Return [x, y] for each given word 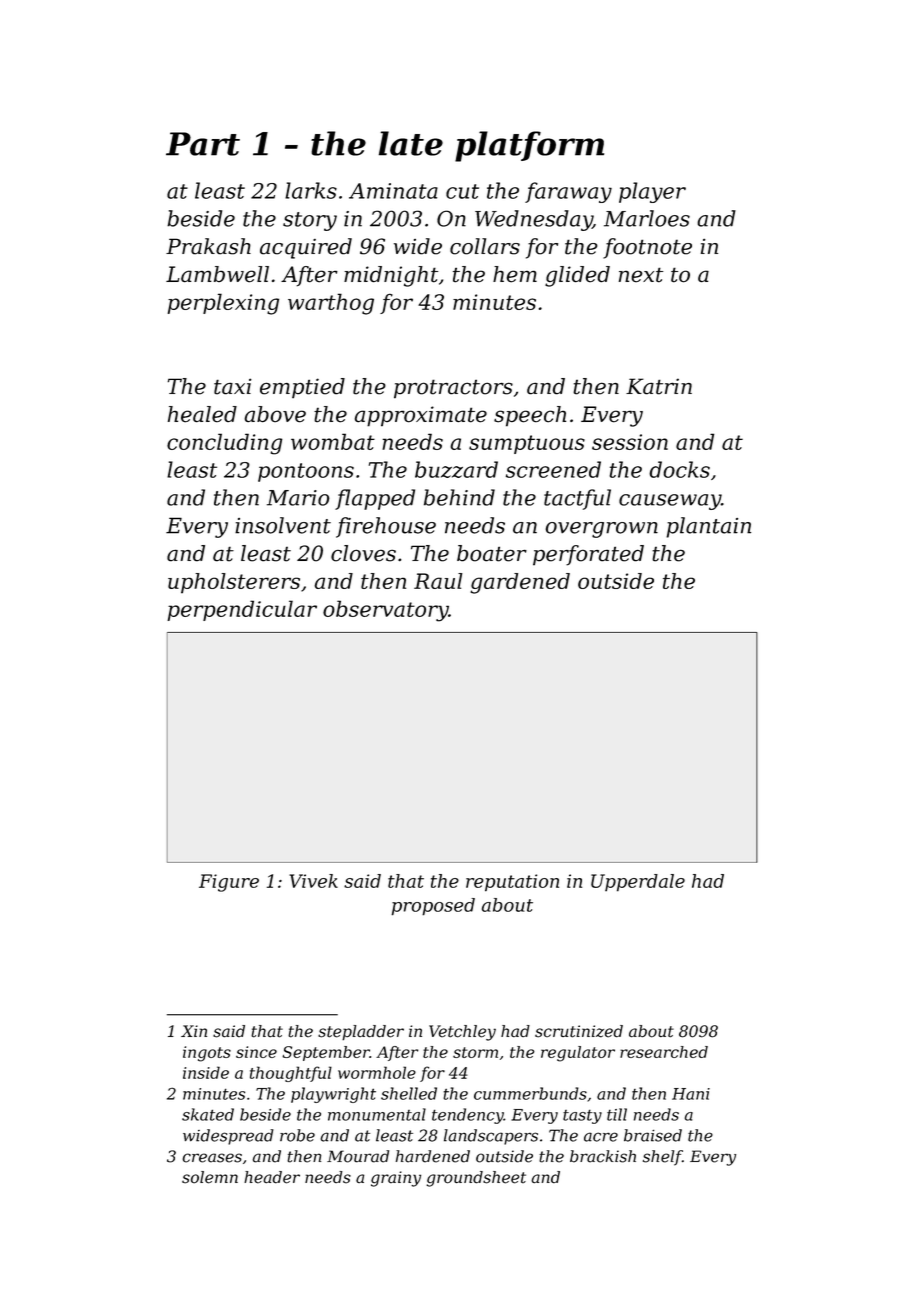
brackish [603, 1156]
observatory [386, 611]
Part [203, 144]
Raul [438, 581]
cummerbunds [530, 1093]
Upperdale [638, 883]
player [652, 192]
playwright [333, 1095]
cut [462, 191]
